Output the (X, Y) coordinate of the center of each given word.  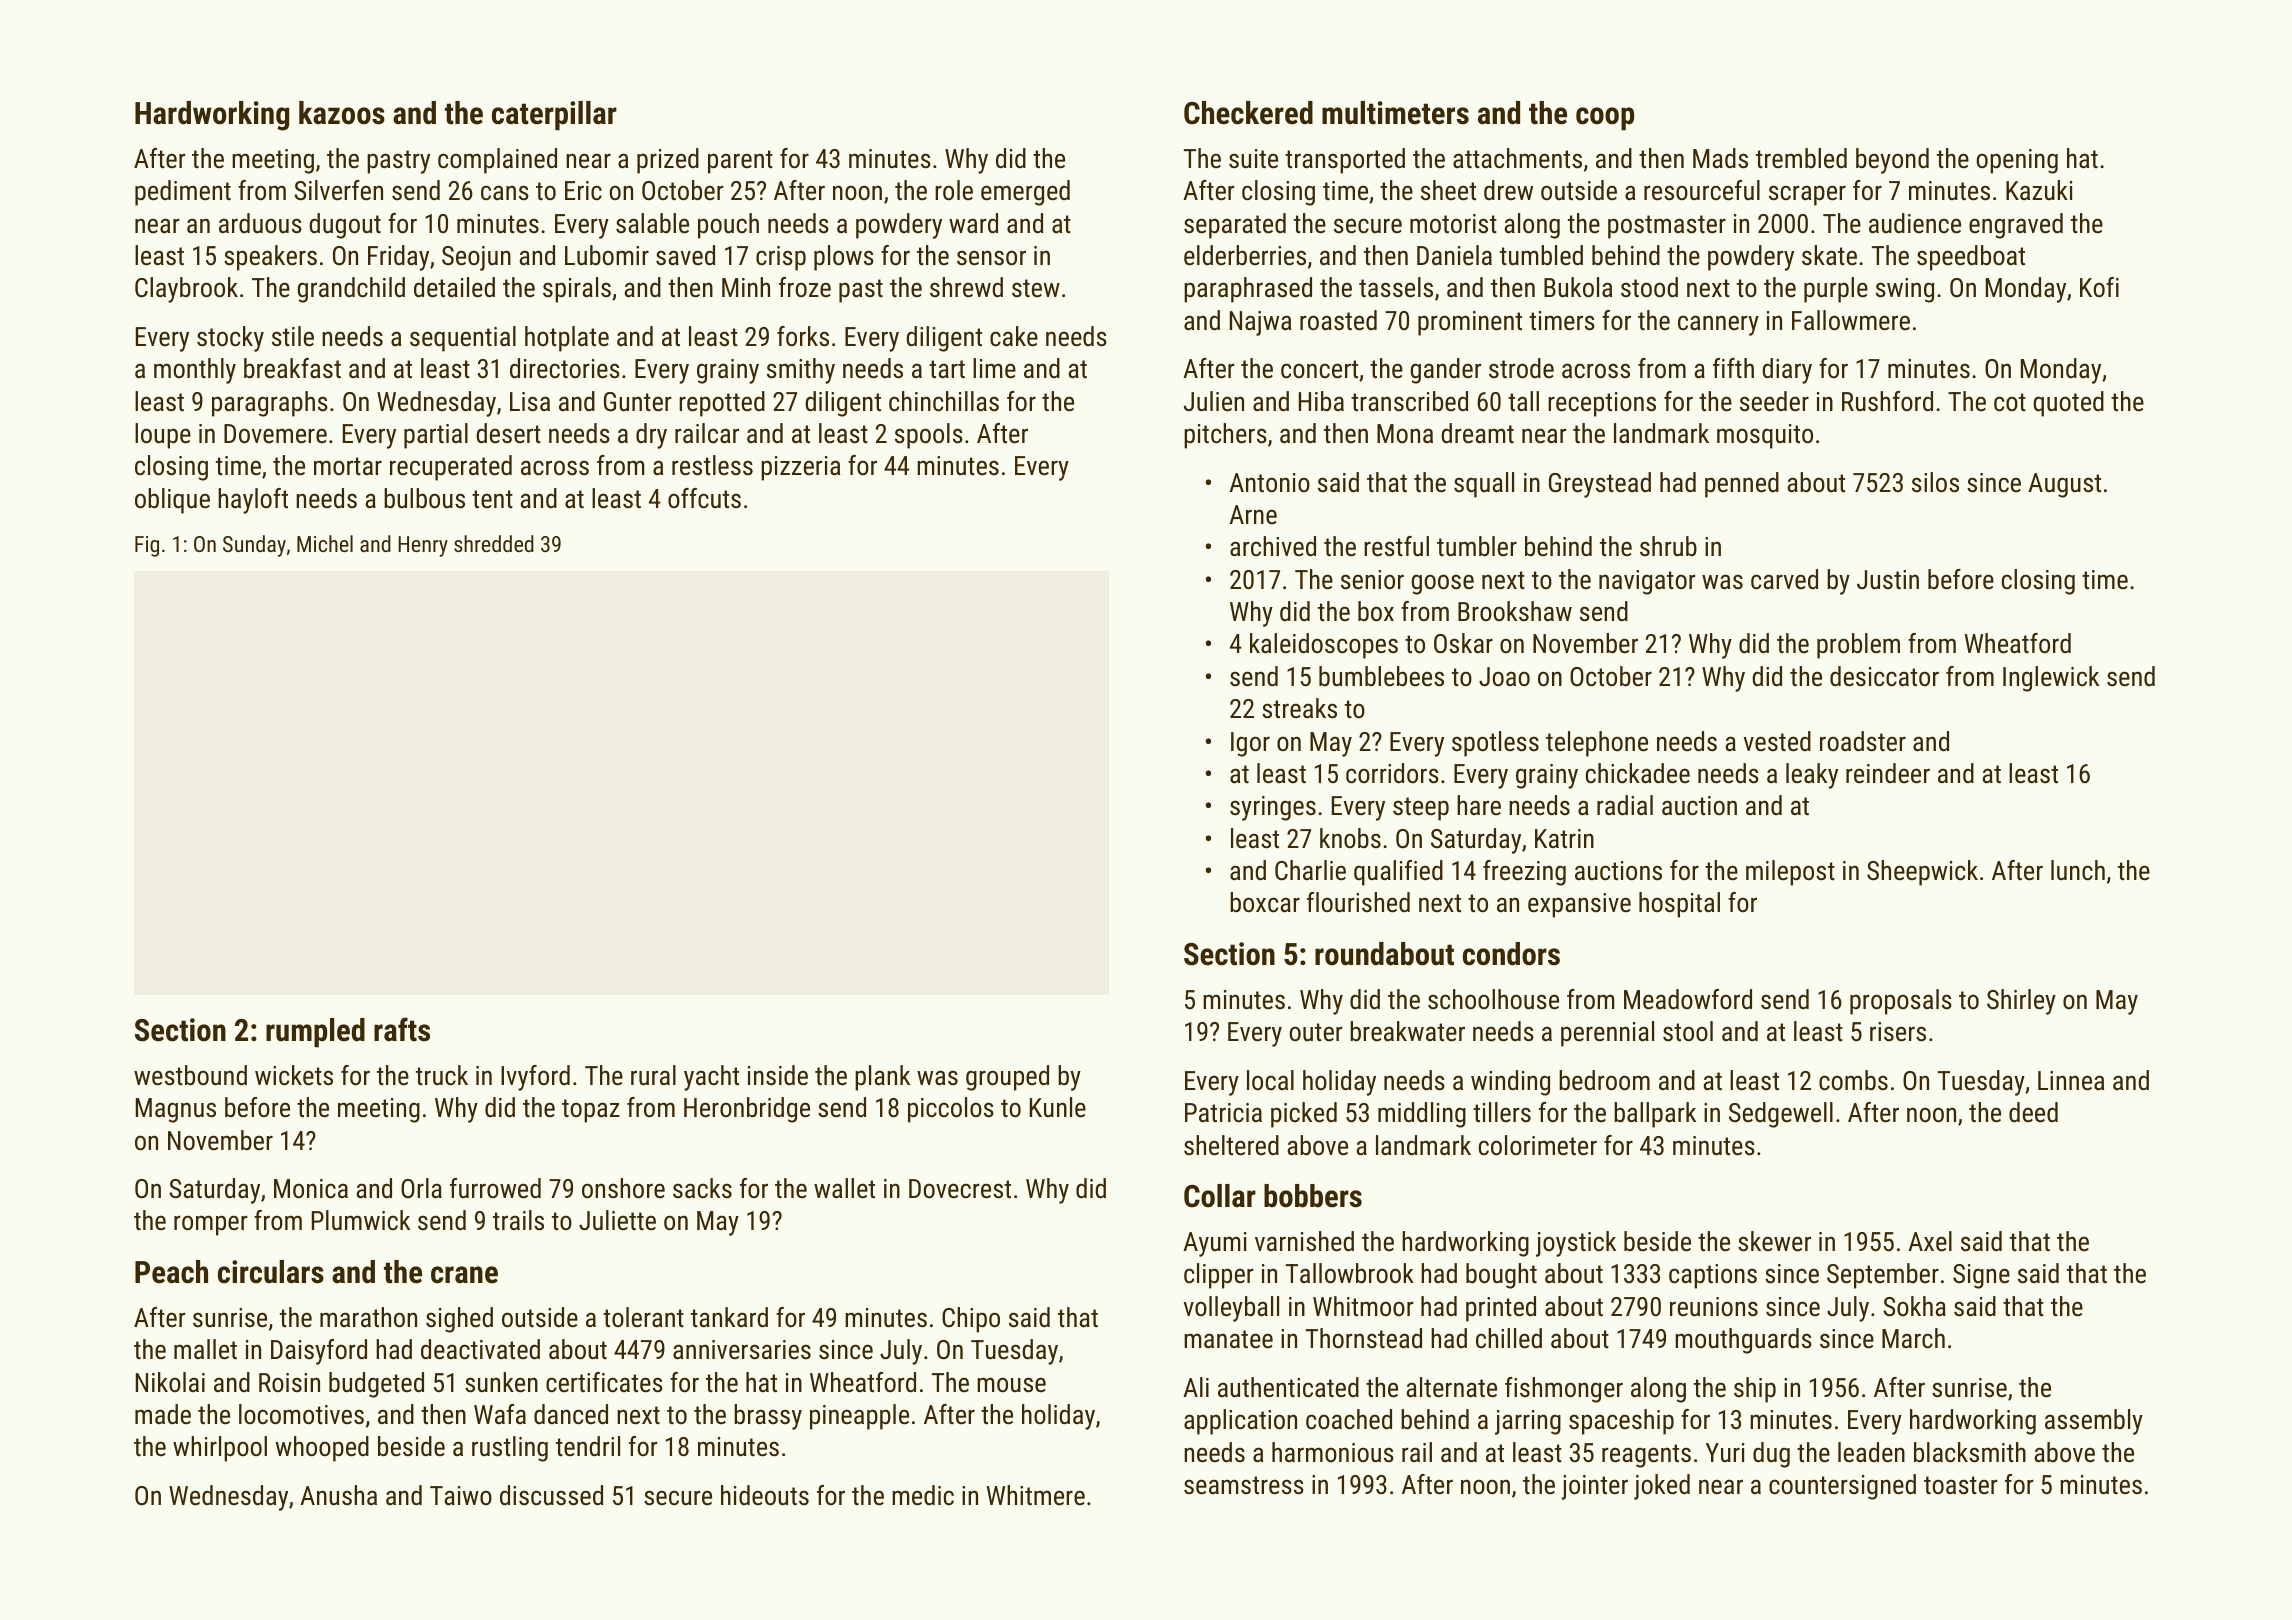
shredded (494, 543)
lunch (2078, 870)
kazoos (342, 113)
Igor (1250, 744)
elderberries (1245, 255)
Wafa (500, 1414)
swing (1905, 290)
